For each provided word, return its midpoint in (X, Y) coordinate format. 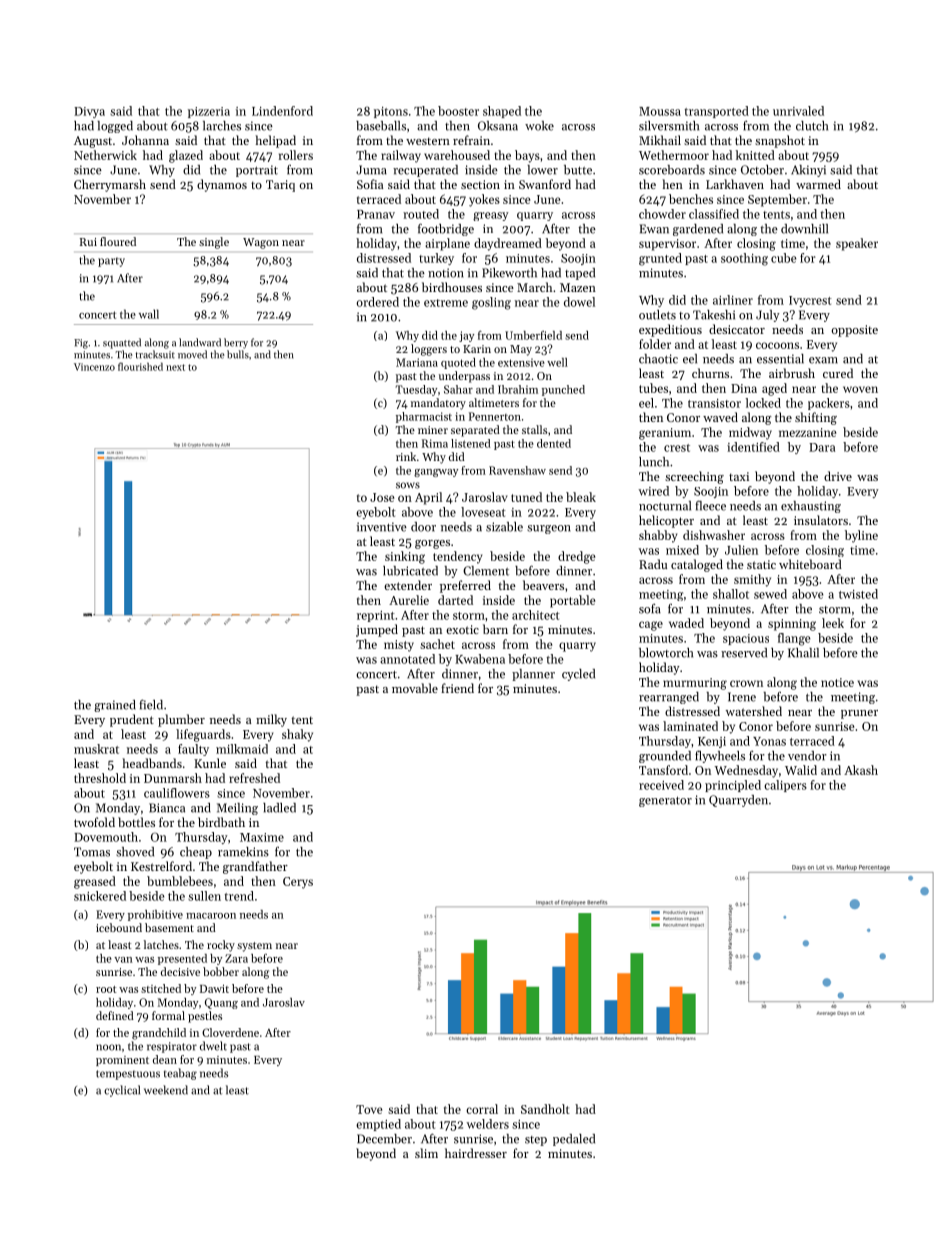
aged (774, 389)
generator (665, 801)
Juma (371, 170)
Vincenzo (94, 367)
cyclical (122, 1091)
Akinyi (808, 171)
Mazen (578, 287)
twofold (94, 822)
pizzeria (209, 112)
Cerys (298, 883)
